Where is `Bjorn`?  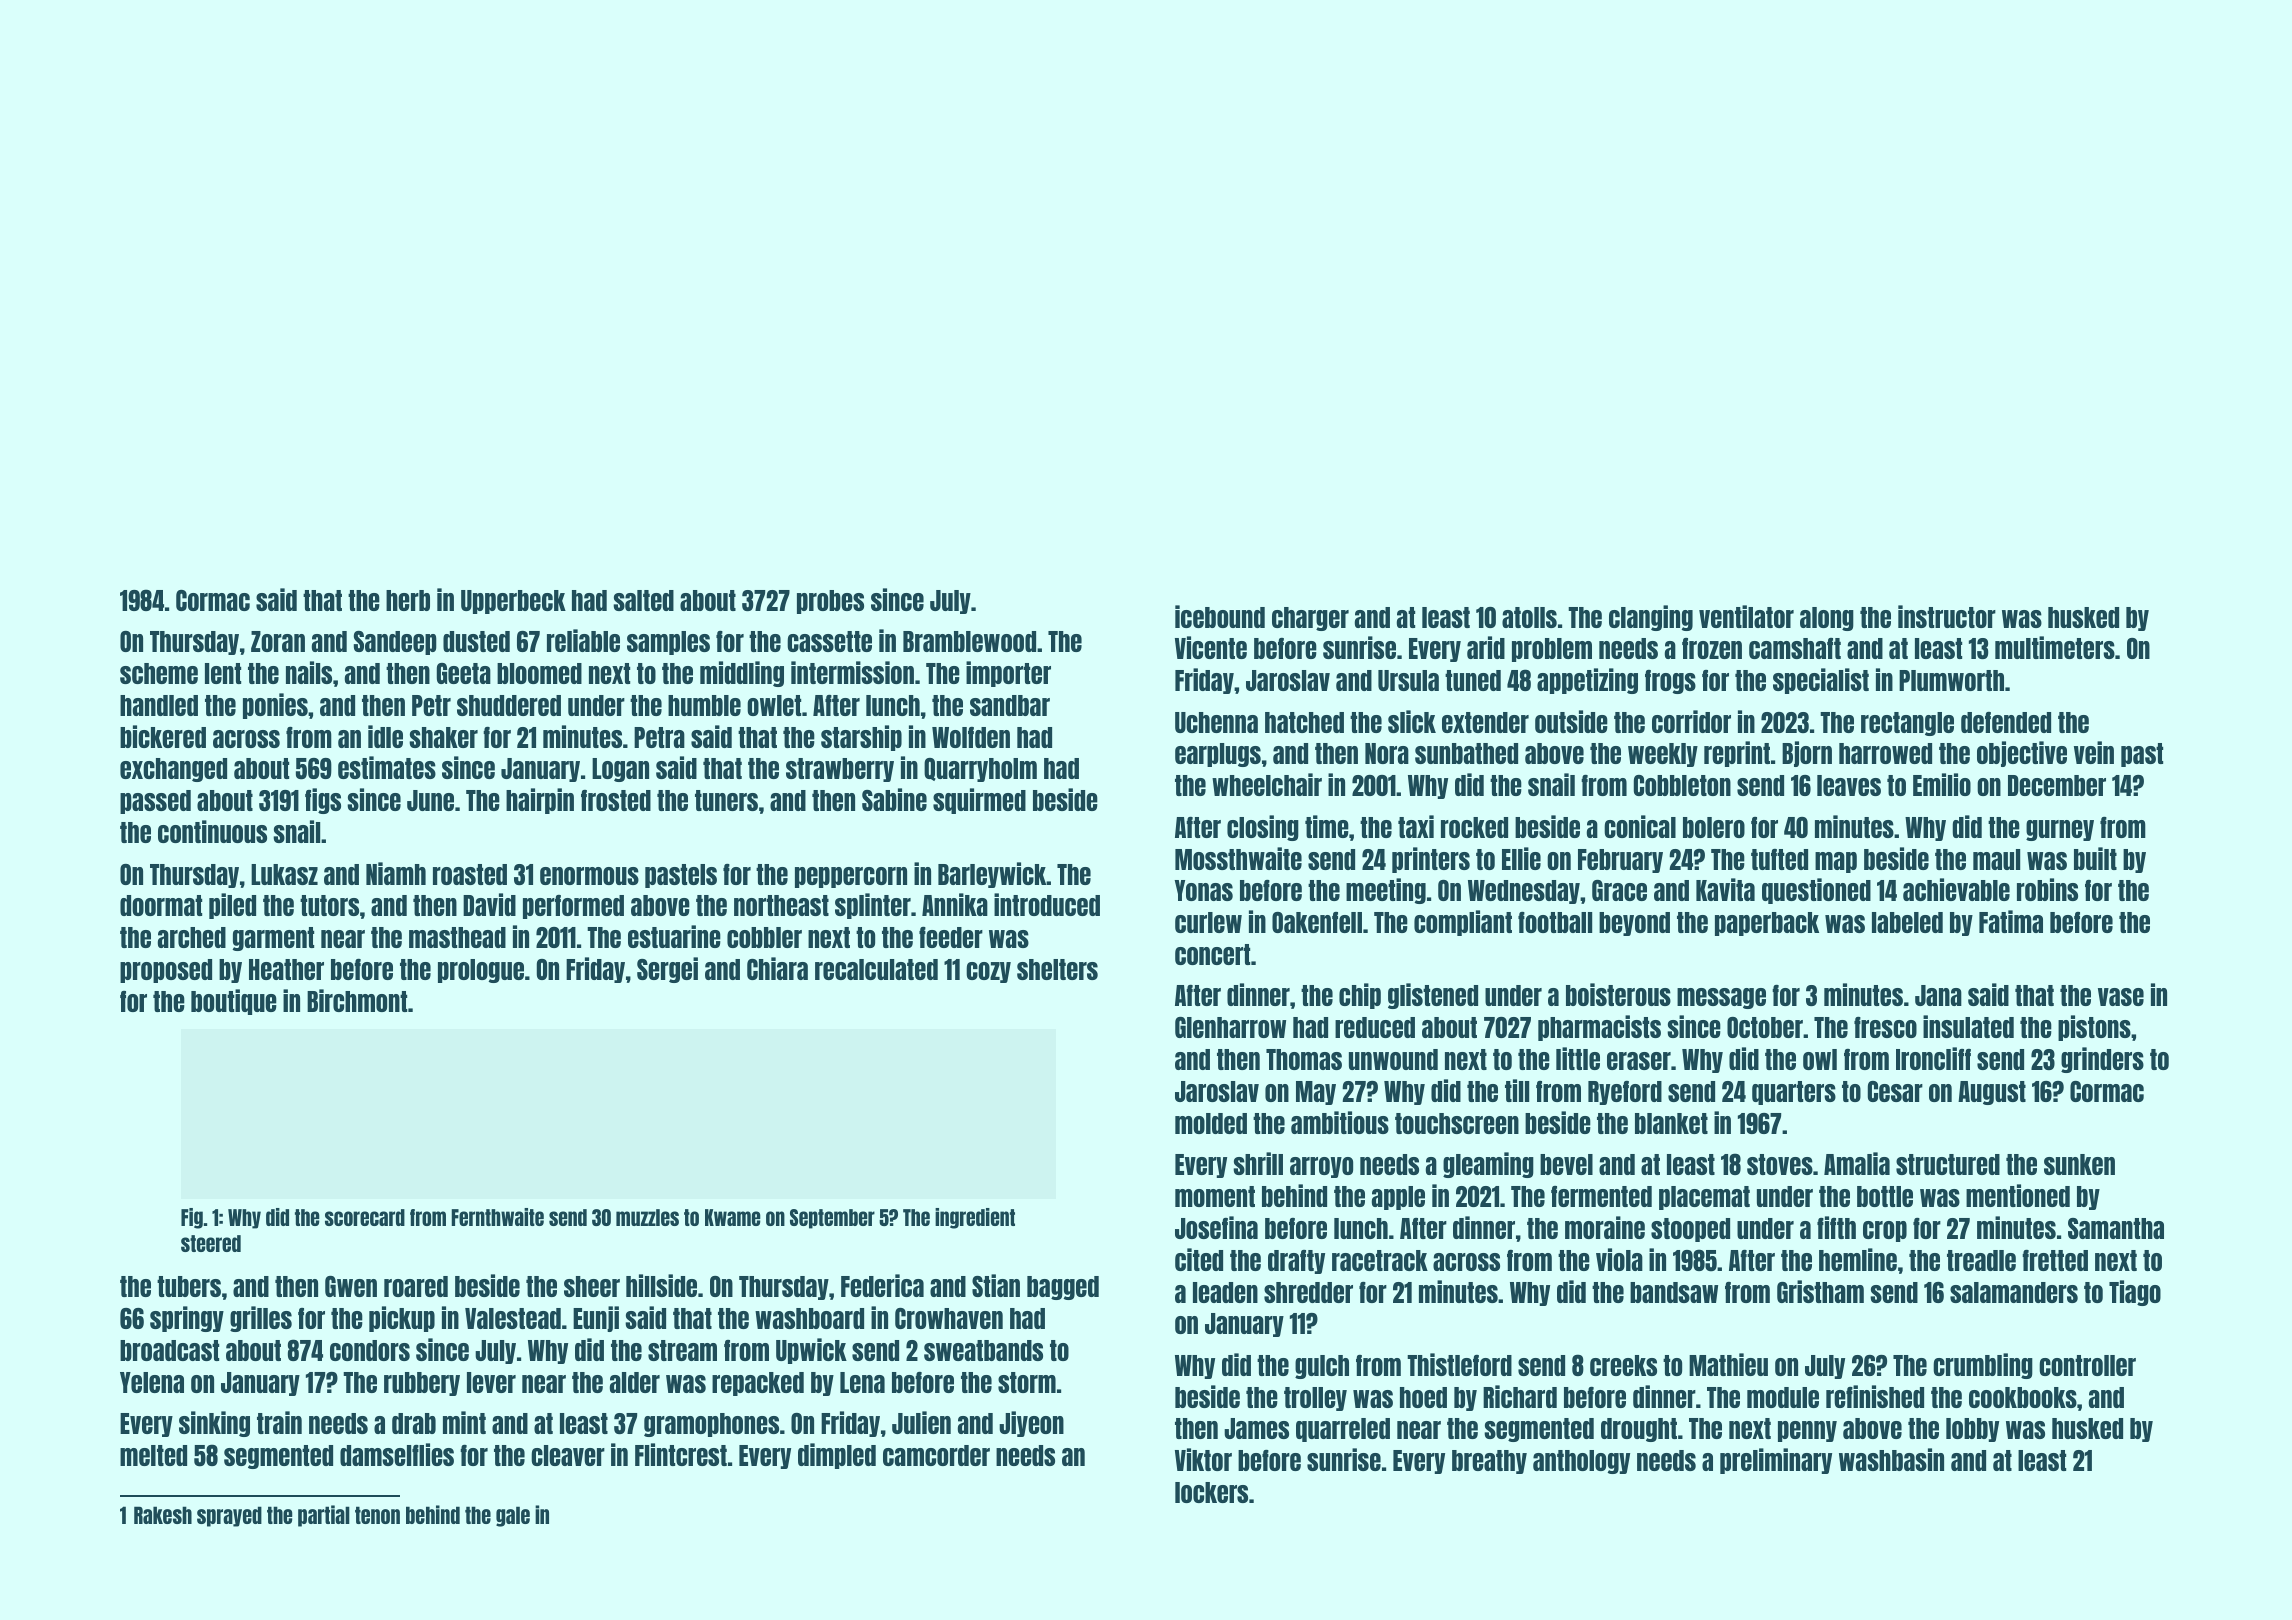
Bjorn is located at coordinates (1807, 754).
